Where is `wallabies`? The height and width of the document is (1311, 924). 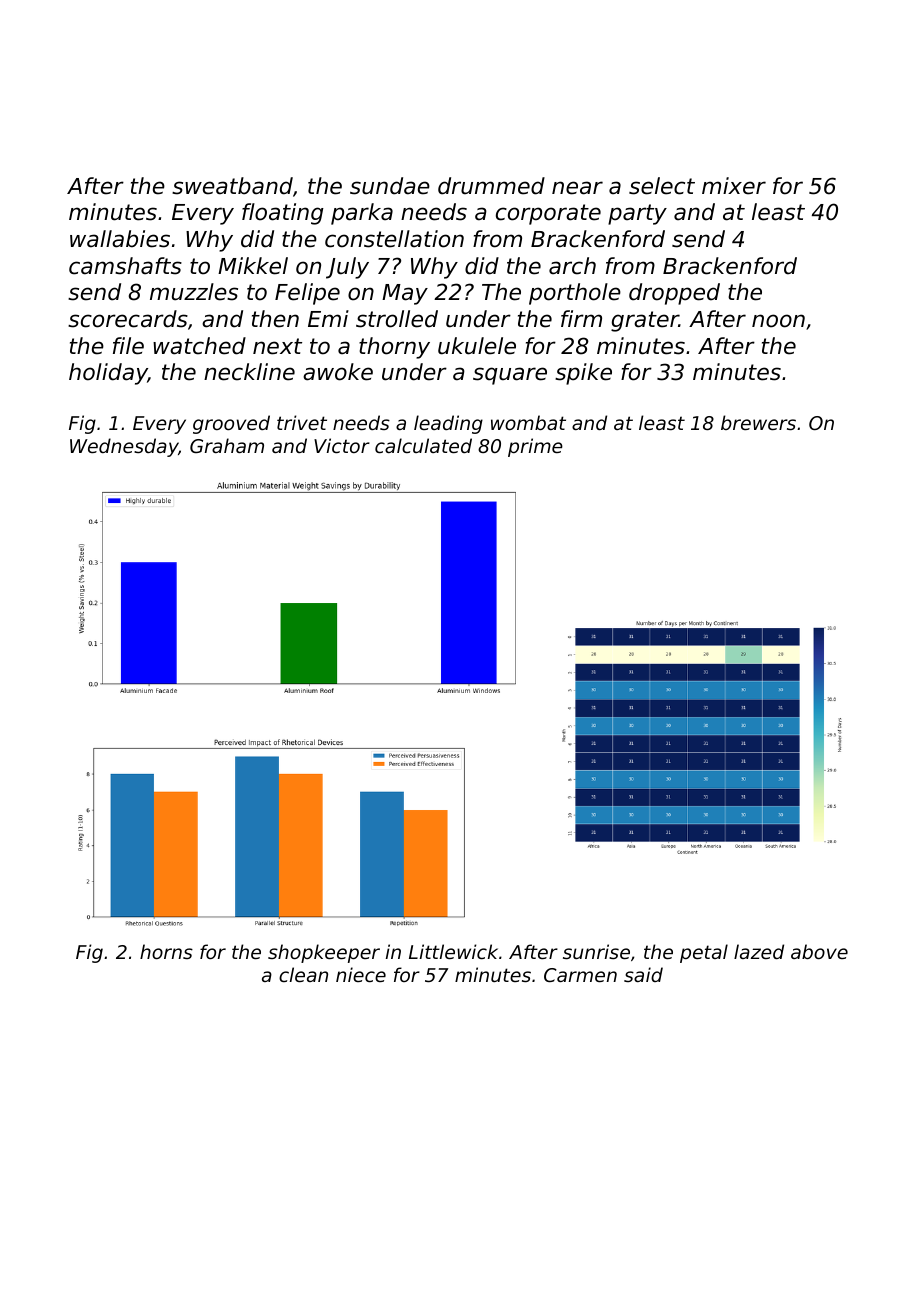 wallabies is located at coordinates (120, 239).
